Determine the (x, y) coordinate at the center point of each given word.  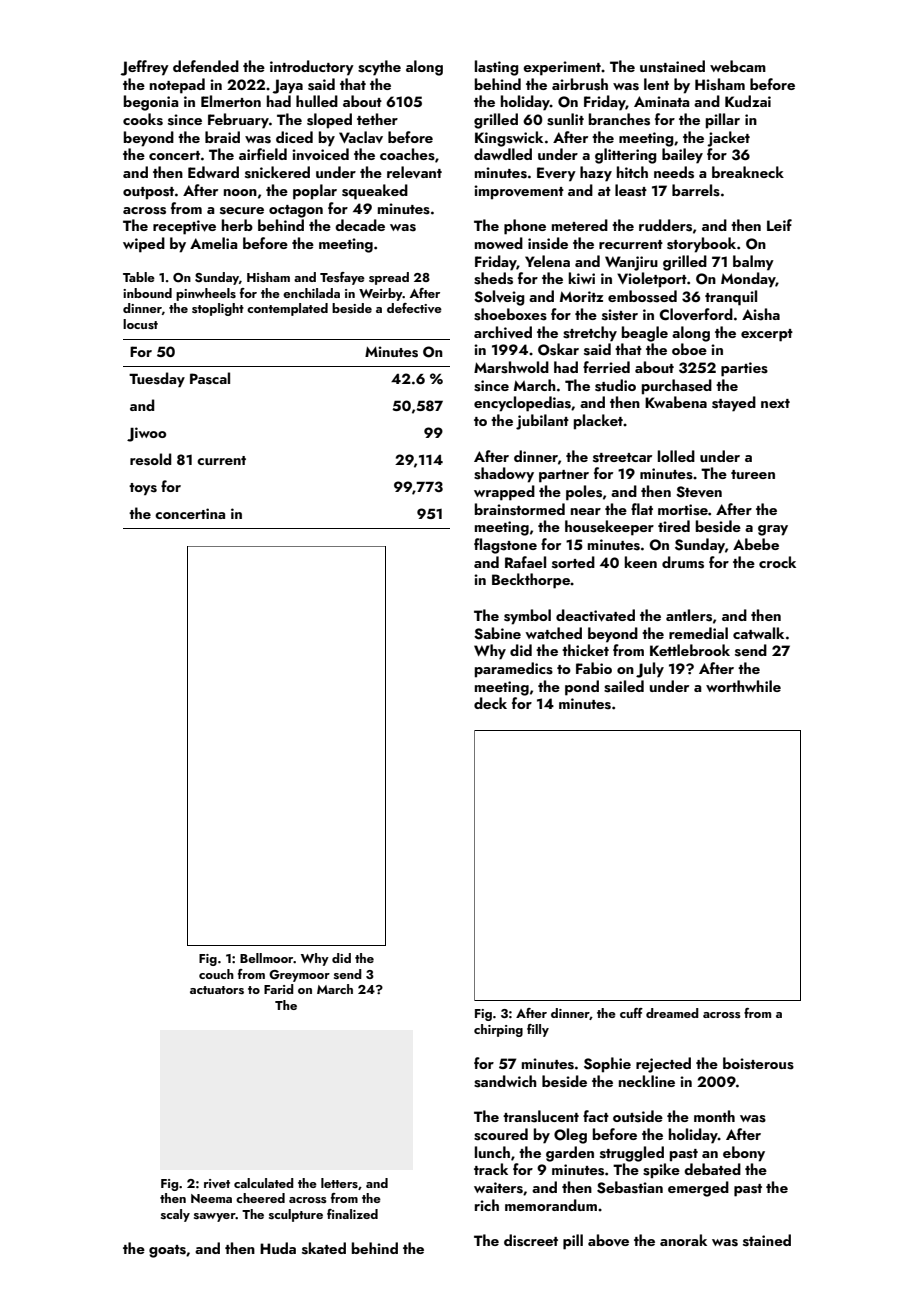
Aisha (761, 314)
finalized (352, 1214)
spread (389, 278)
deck (490, 703)
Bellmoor (267, 958)
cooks (143, 119)
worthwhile (743, 686)
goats (167, 1251)
